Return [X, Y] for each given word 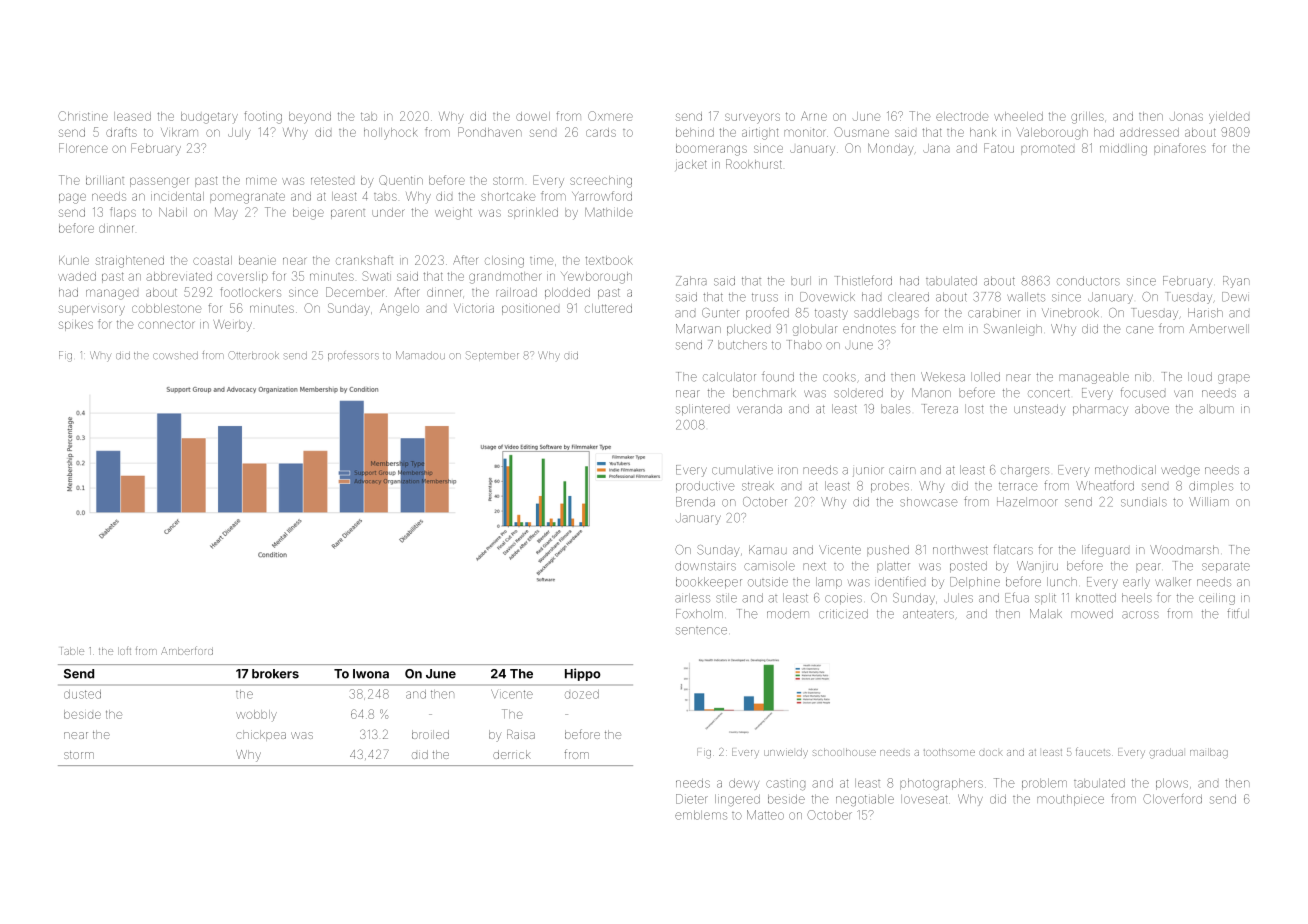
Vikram [179, 132]
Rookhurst [754, 164]
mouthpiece [1070, 800]
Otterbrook [253, 355]
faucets [1093, 751]
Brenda [695, 502]
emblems [701, 815]
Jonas [1186, 116]
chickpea [261, 735]
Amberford [187, 650]
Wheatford [1105, 485]
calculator [729, 377]
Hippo [583, 674]
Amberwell [1219, 329]
